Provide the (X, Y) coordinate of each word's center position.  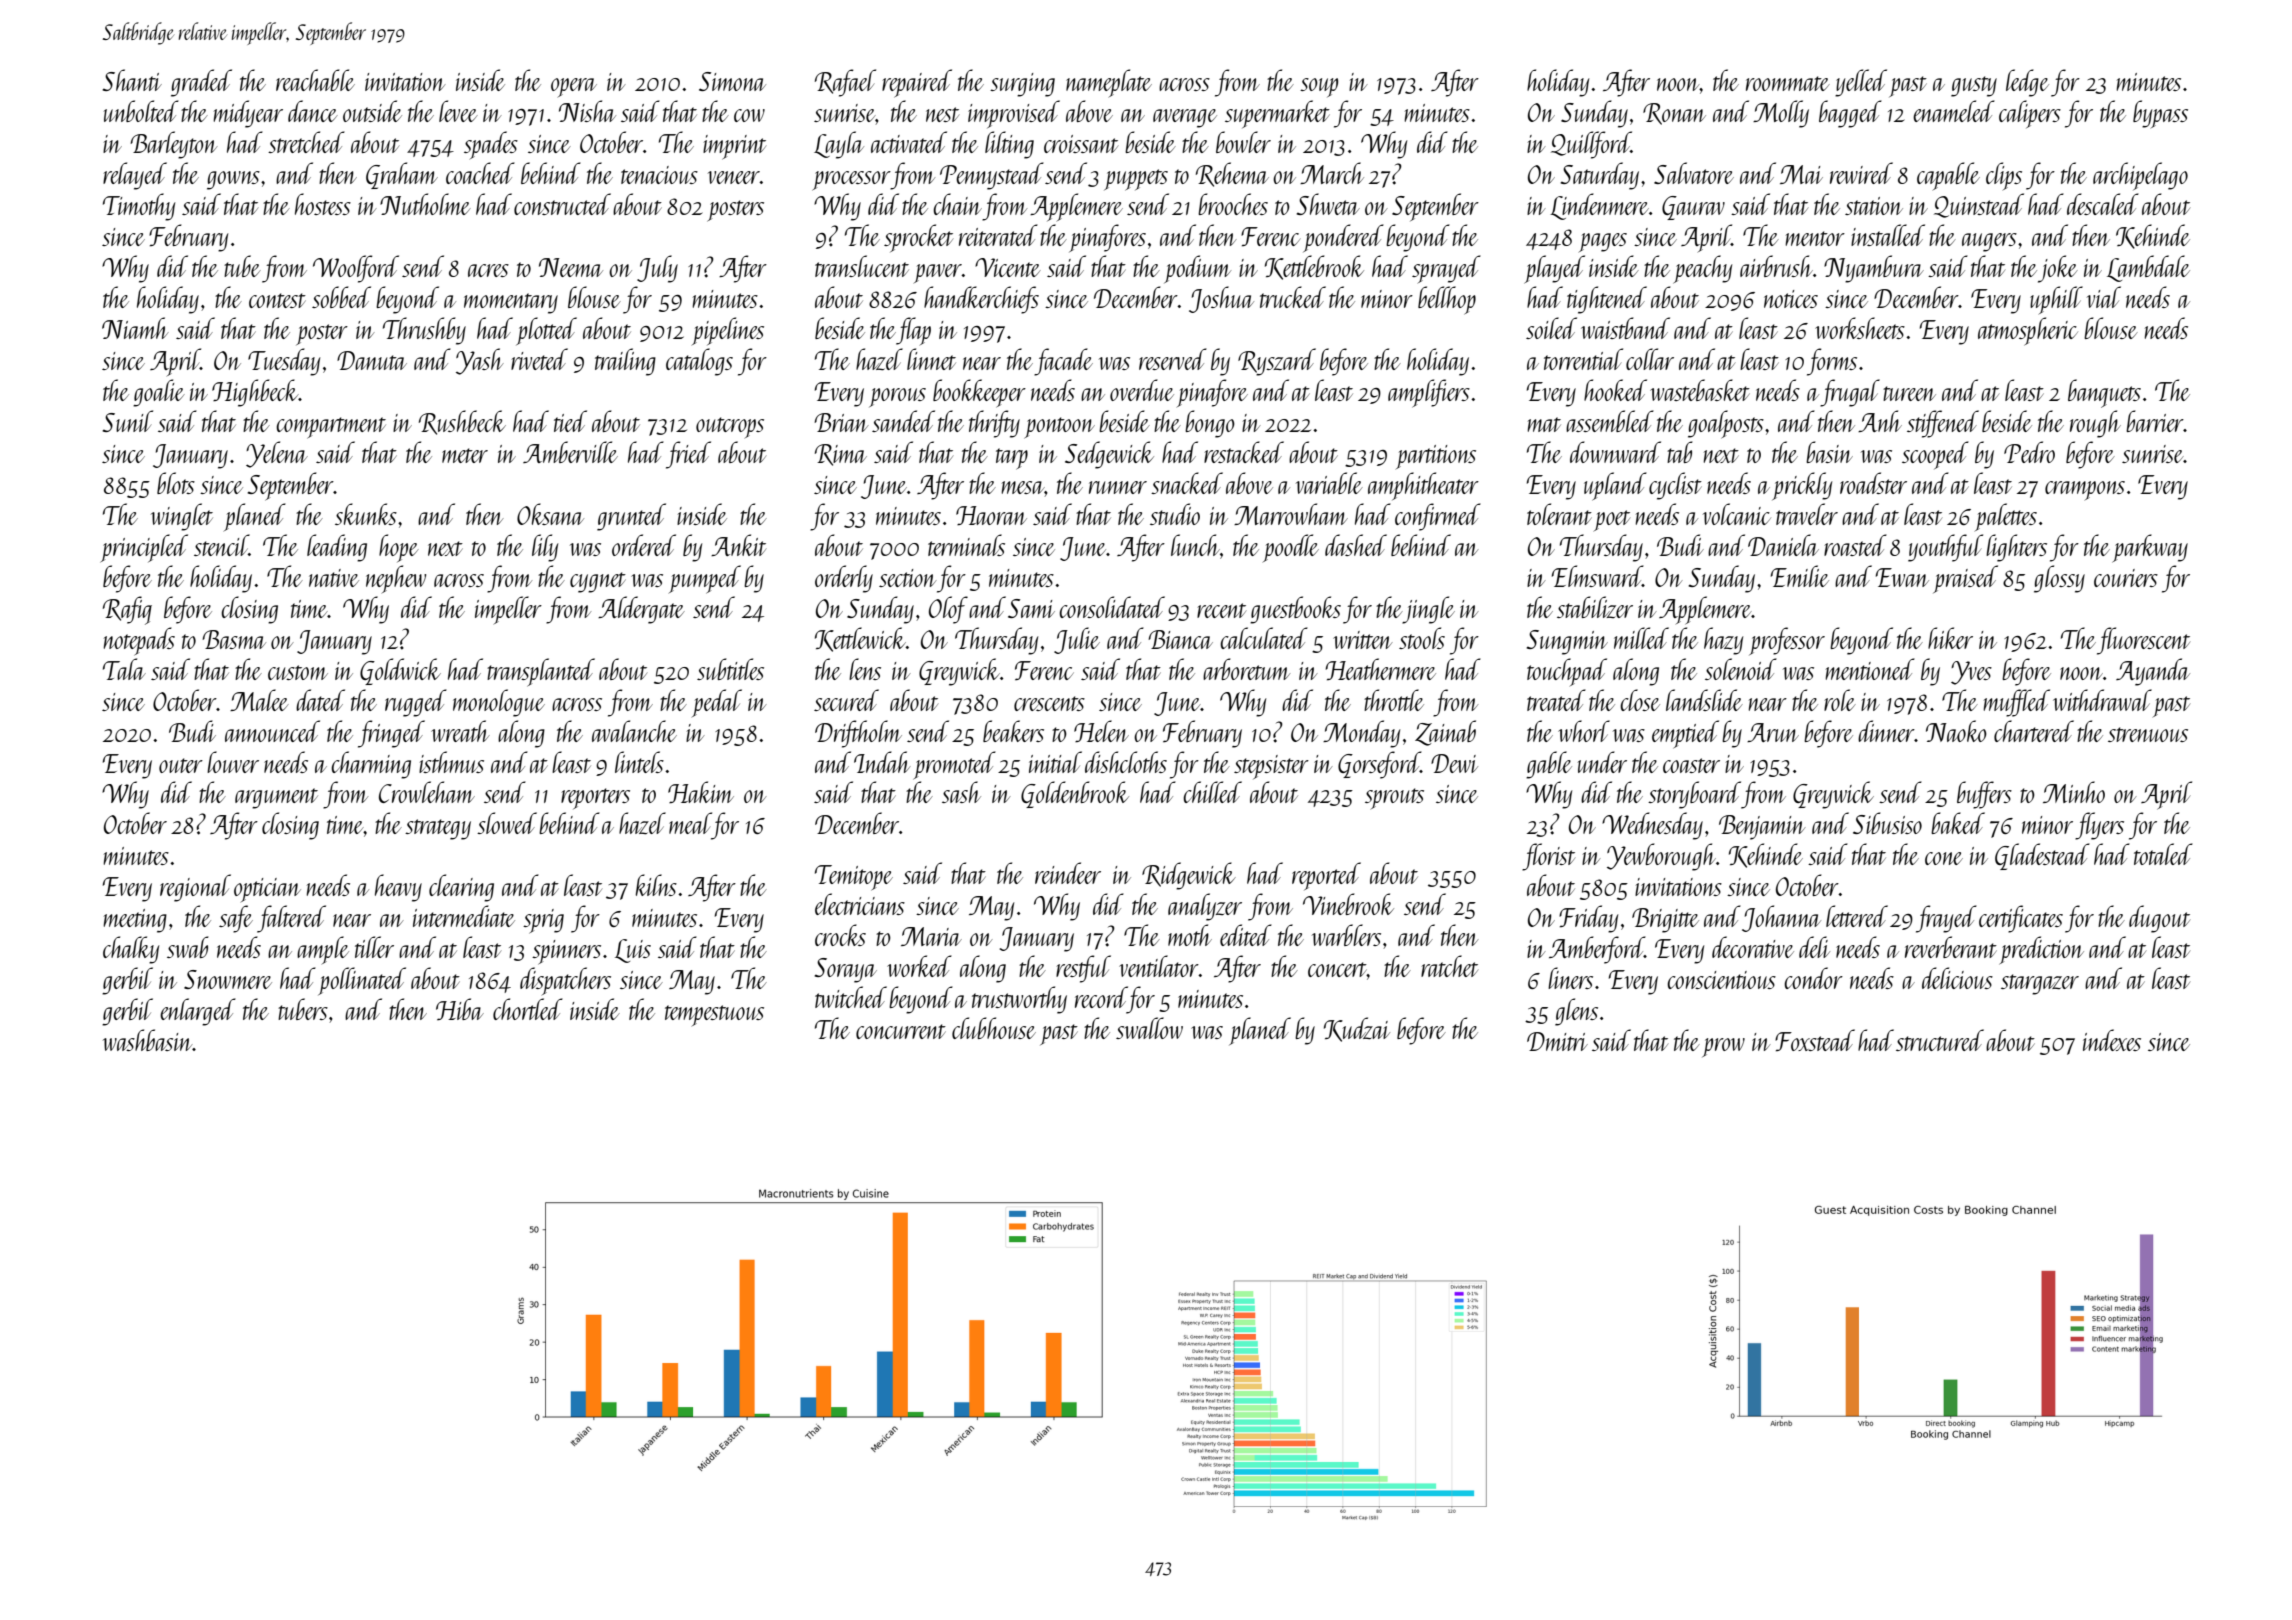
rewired (1861, 173)
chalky (131, 950)
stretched (306, 142)
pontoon (1059, 428)
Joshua (1221, 299)
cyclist (1675, 486)
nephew (396, 579)
